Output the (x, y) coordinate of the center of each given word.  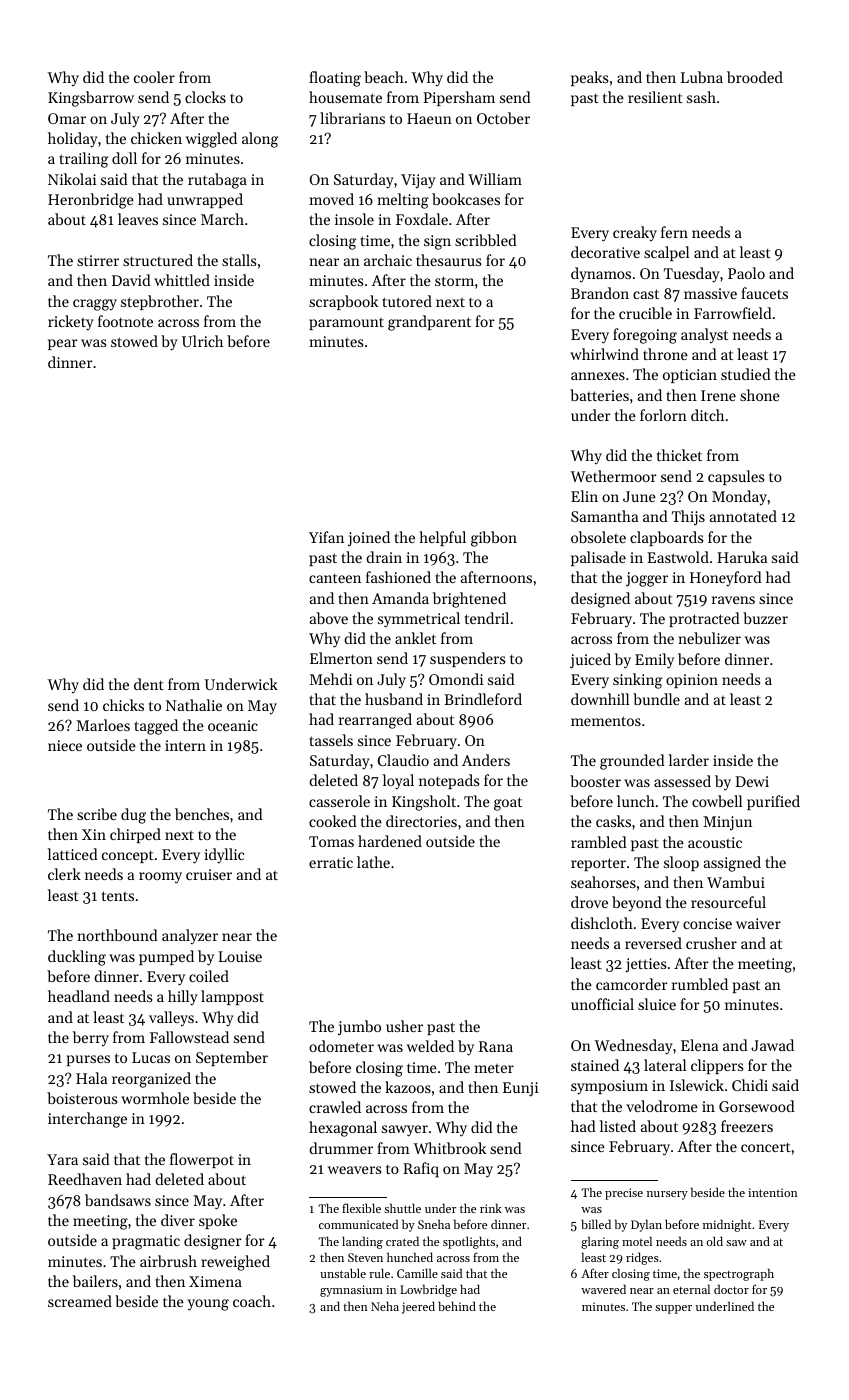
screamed (80, 1301)
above (329, 618)
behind (457, 1306)
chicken (156, 138)
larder (689, 760)
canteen (335, 578)
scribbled (486, 240)
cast (646, 294)
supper (673, 1309)
